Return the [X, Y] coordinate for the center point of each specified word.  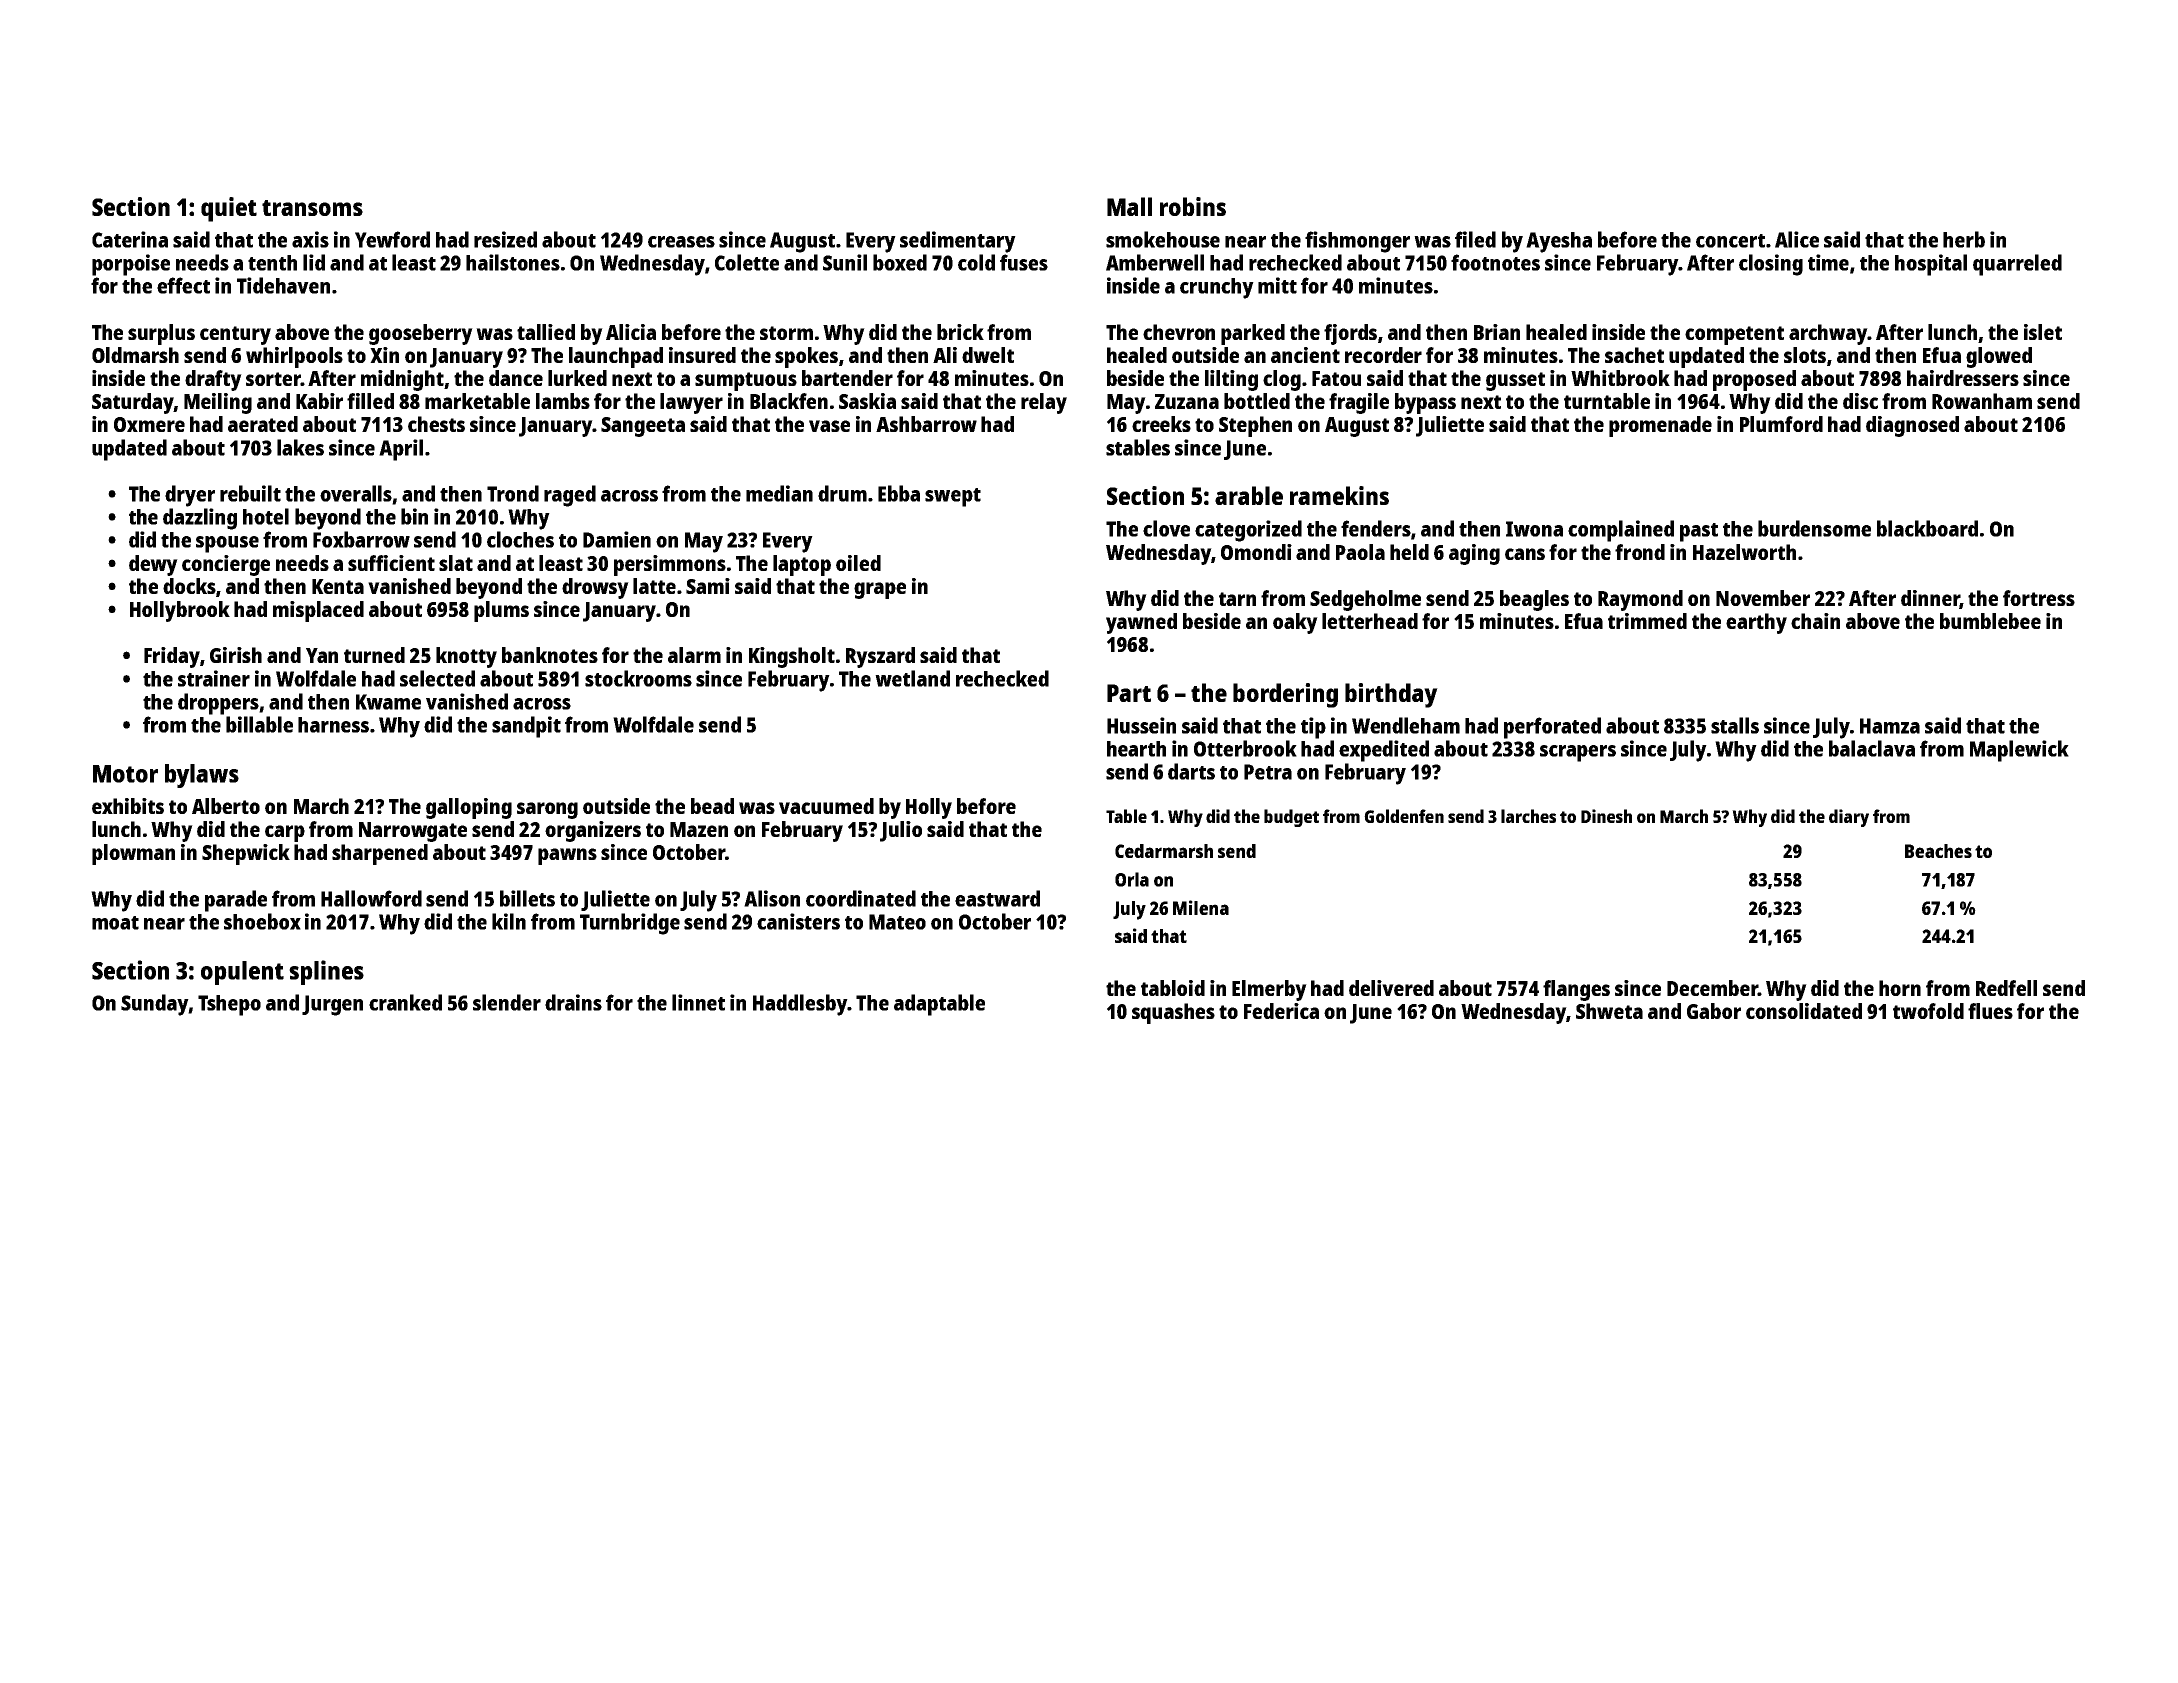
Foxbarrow [361, 539]
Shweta [1609, 1011]
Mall [1129, 206]
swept [953, 497]
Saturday [133, 403]
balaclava [1872, 748]
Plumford [1781, 424]
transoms [312, 208]
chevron [1179, 332]
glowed [1999, 357]
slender [507, 1002]
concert [1730, 241]
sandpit [526, 727]
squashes [1173, 1013]
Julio [901, 831]
